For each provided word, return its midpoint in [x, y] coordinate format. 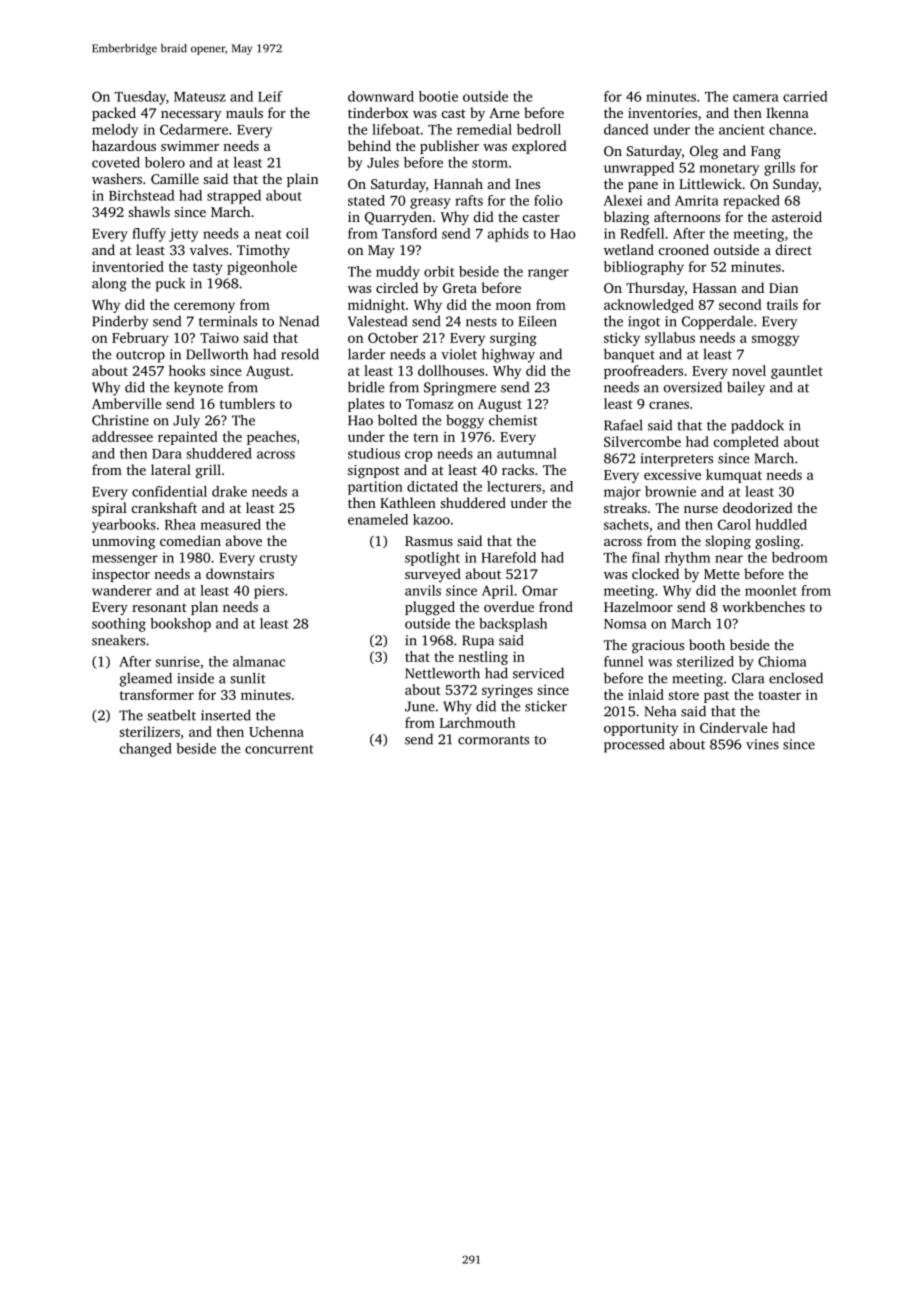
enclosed [796, 678]
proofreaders [643, 372]
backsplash [513, 625]
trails [782, 304]
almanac [259, 661]
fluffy [149, 235]
